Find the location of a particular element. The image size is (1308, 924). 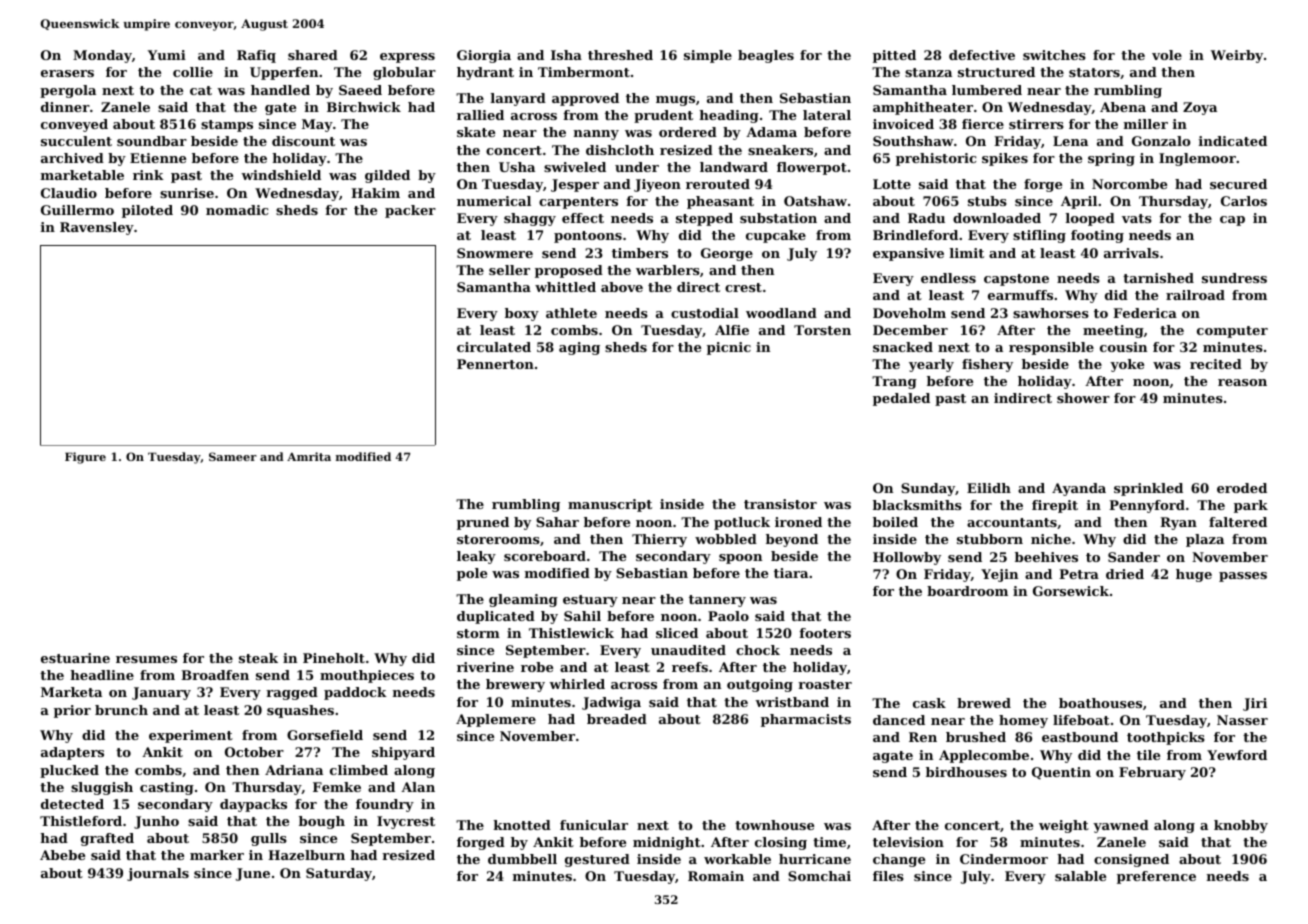

detected is located at coordinates (72, 804).
